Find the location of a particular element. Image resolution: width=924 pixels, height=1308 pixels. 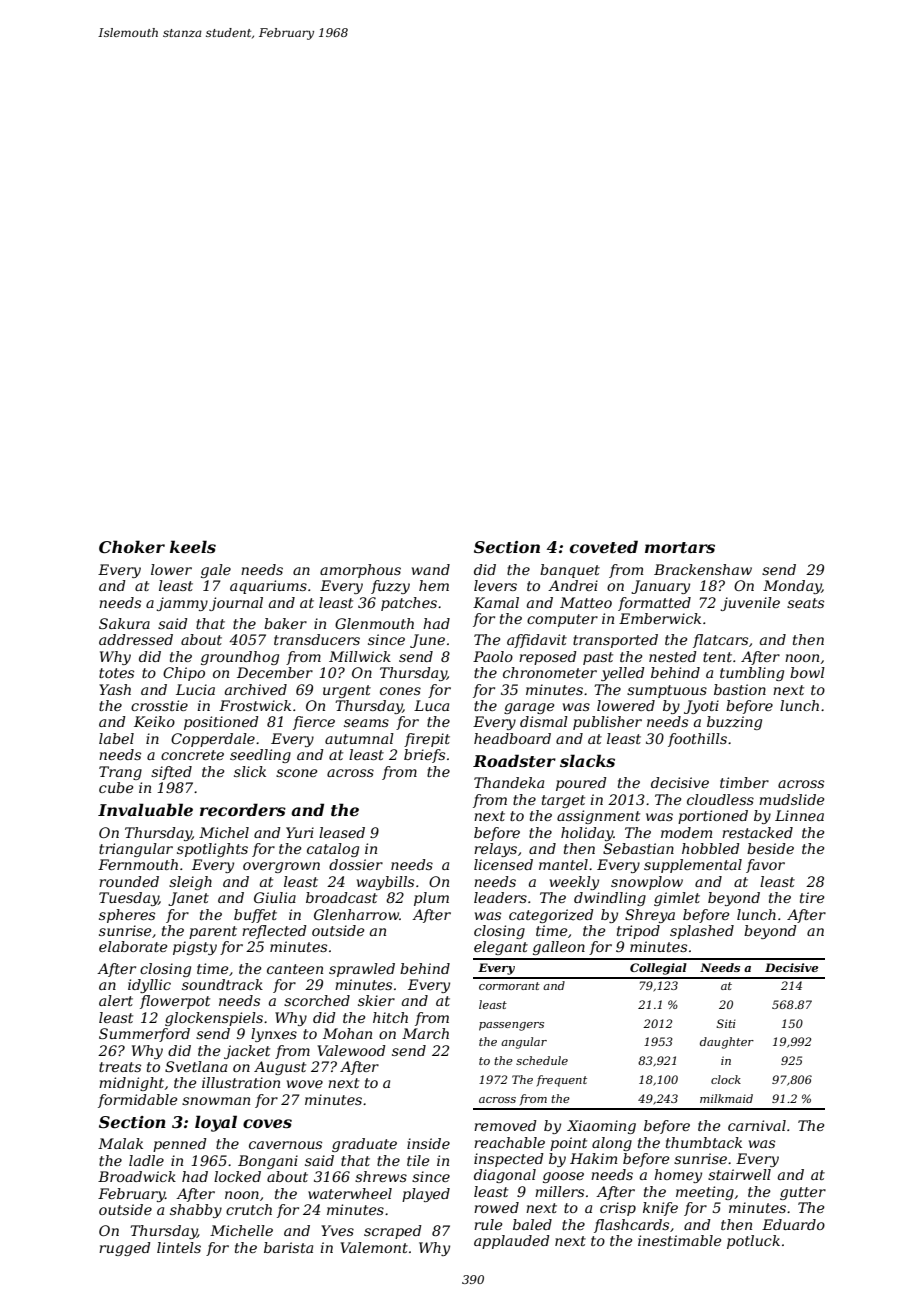

Lucia is located at coordinates (195, 689).
